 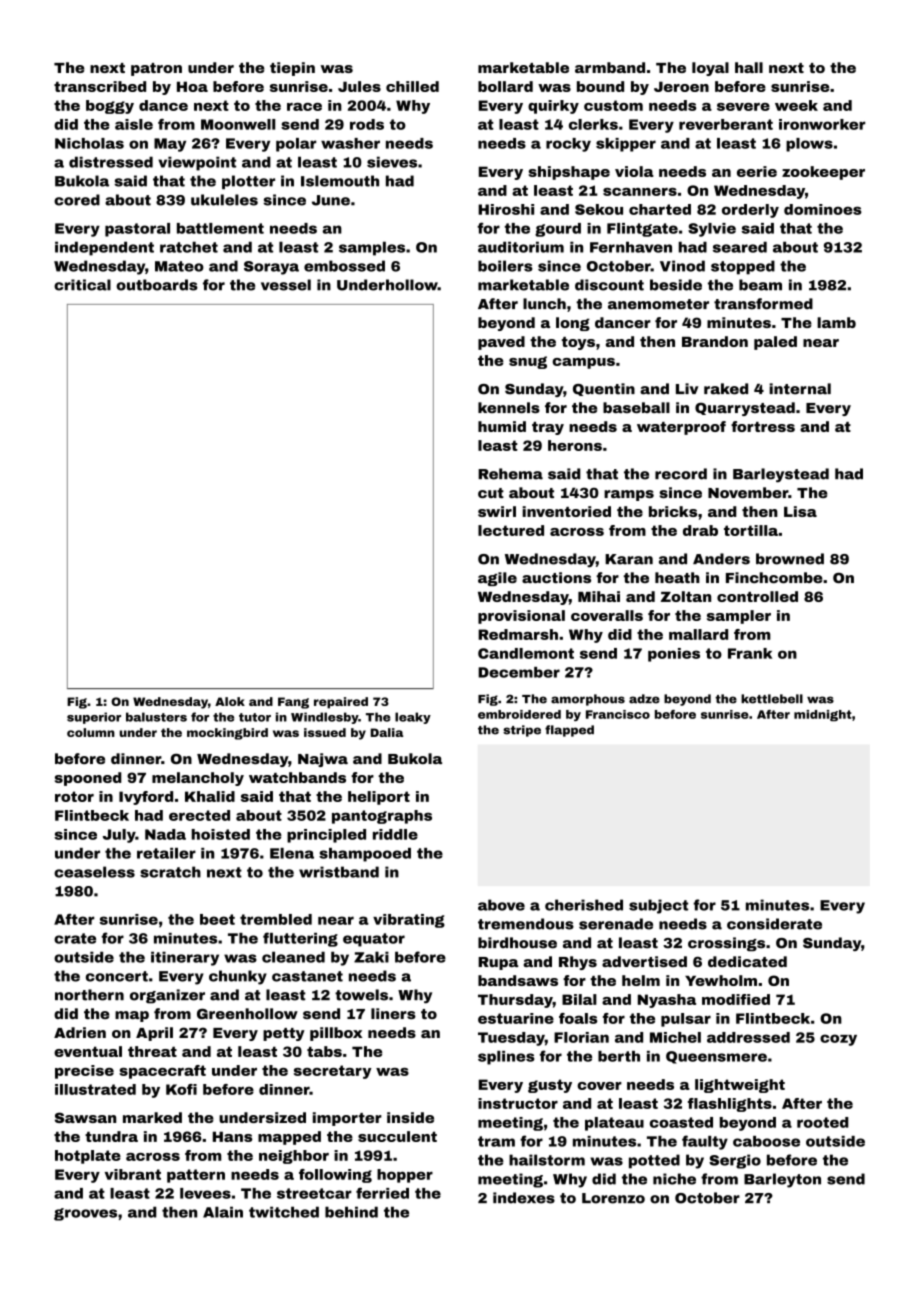 I want to click on caboose, so click(x=766, y=1141).
